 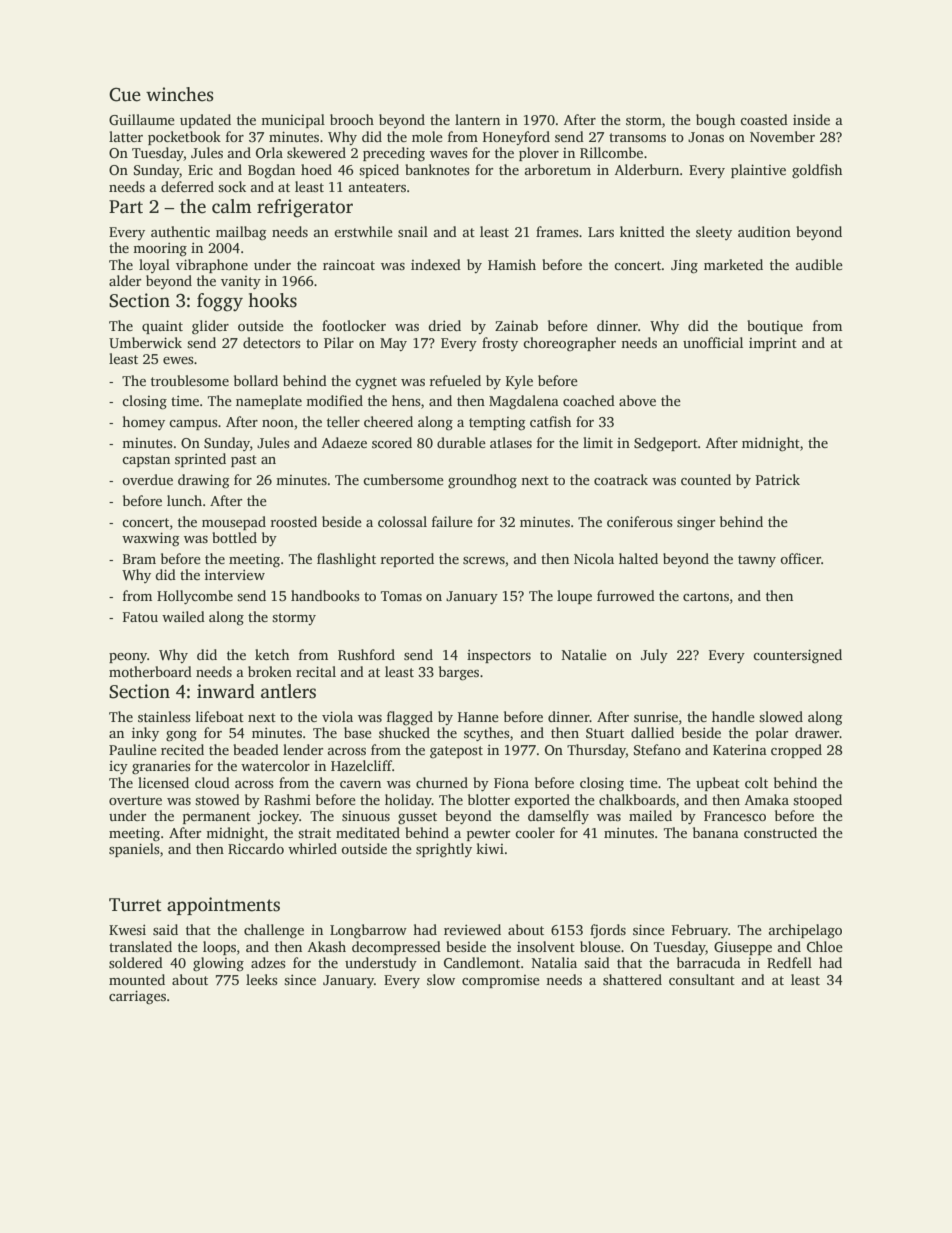 I want to click on stooped, so click(x=817, y=801).
